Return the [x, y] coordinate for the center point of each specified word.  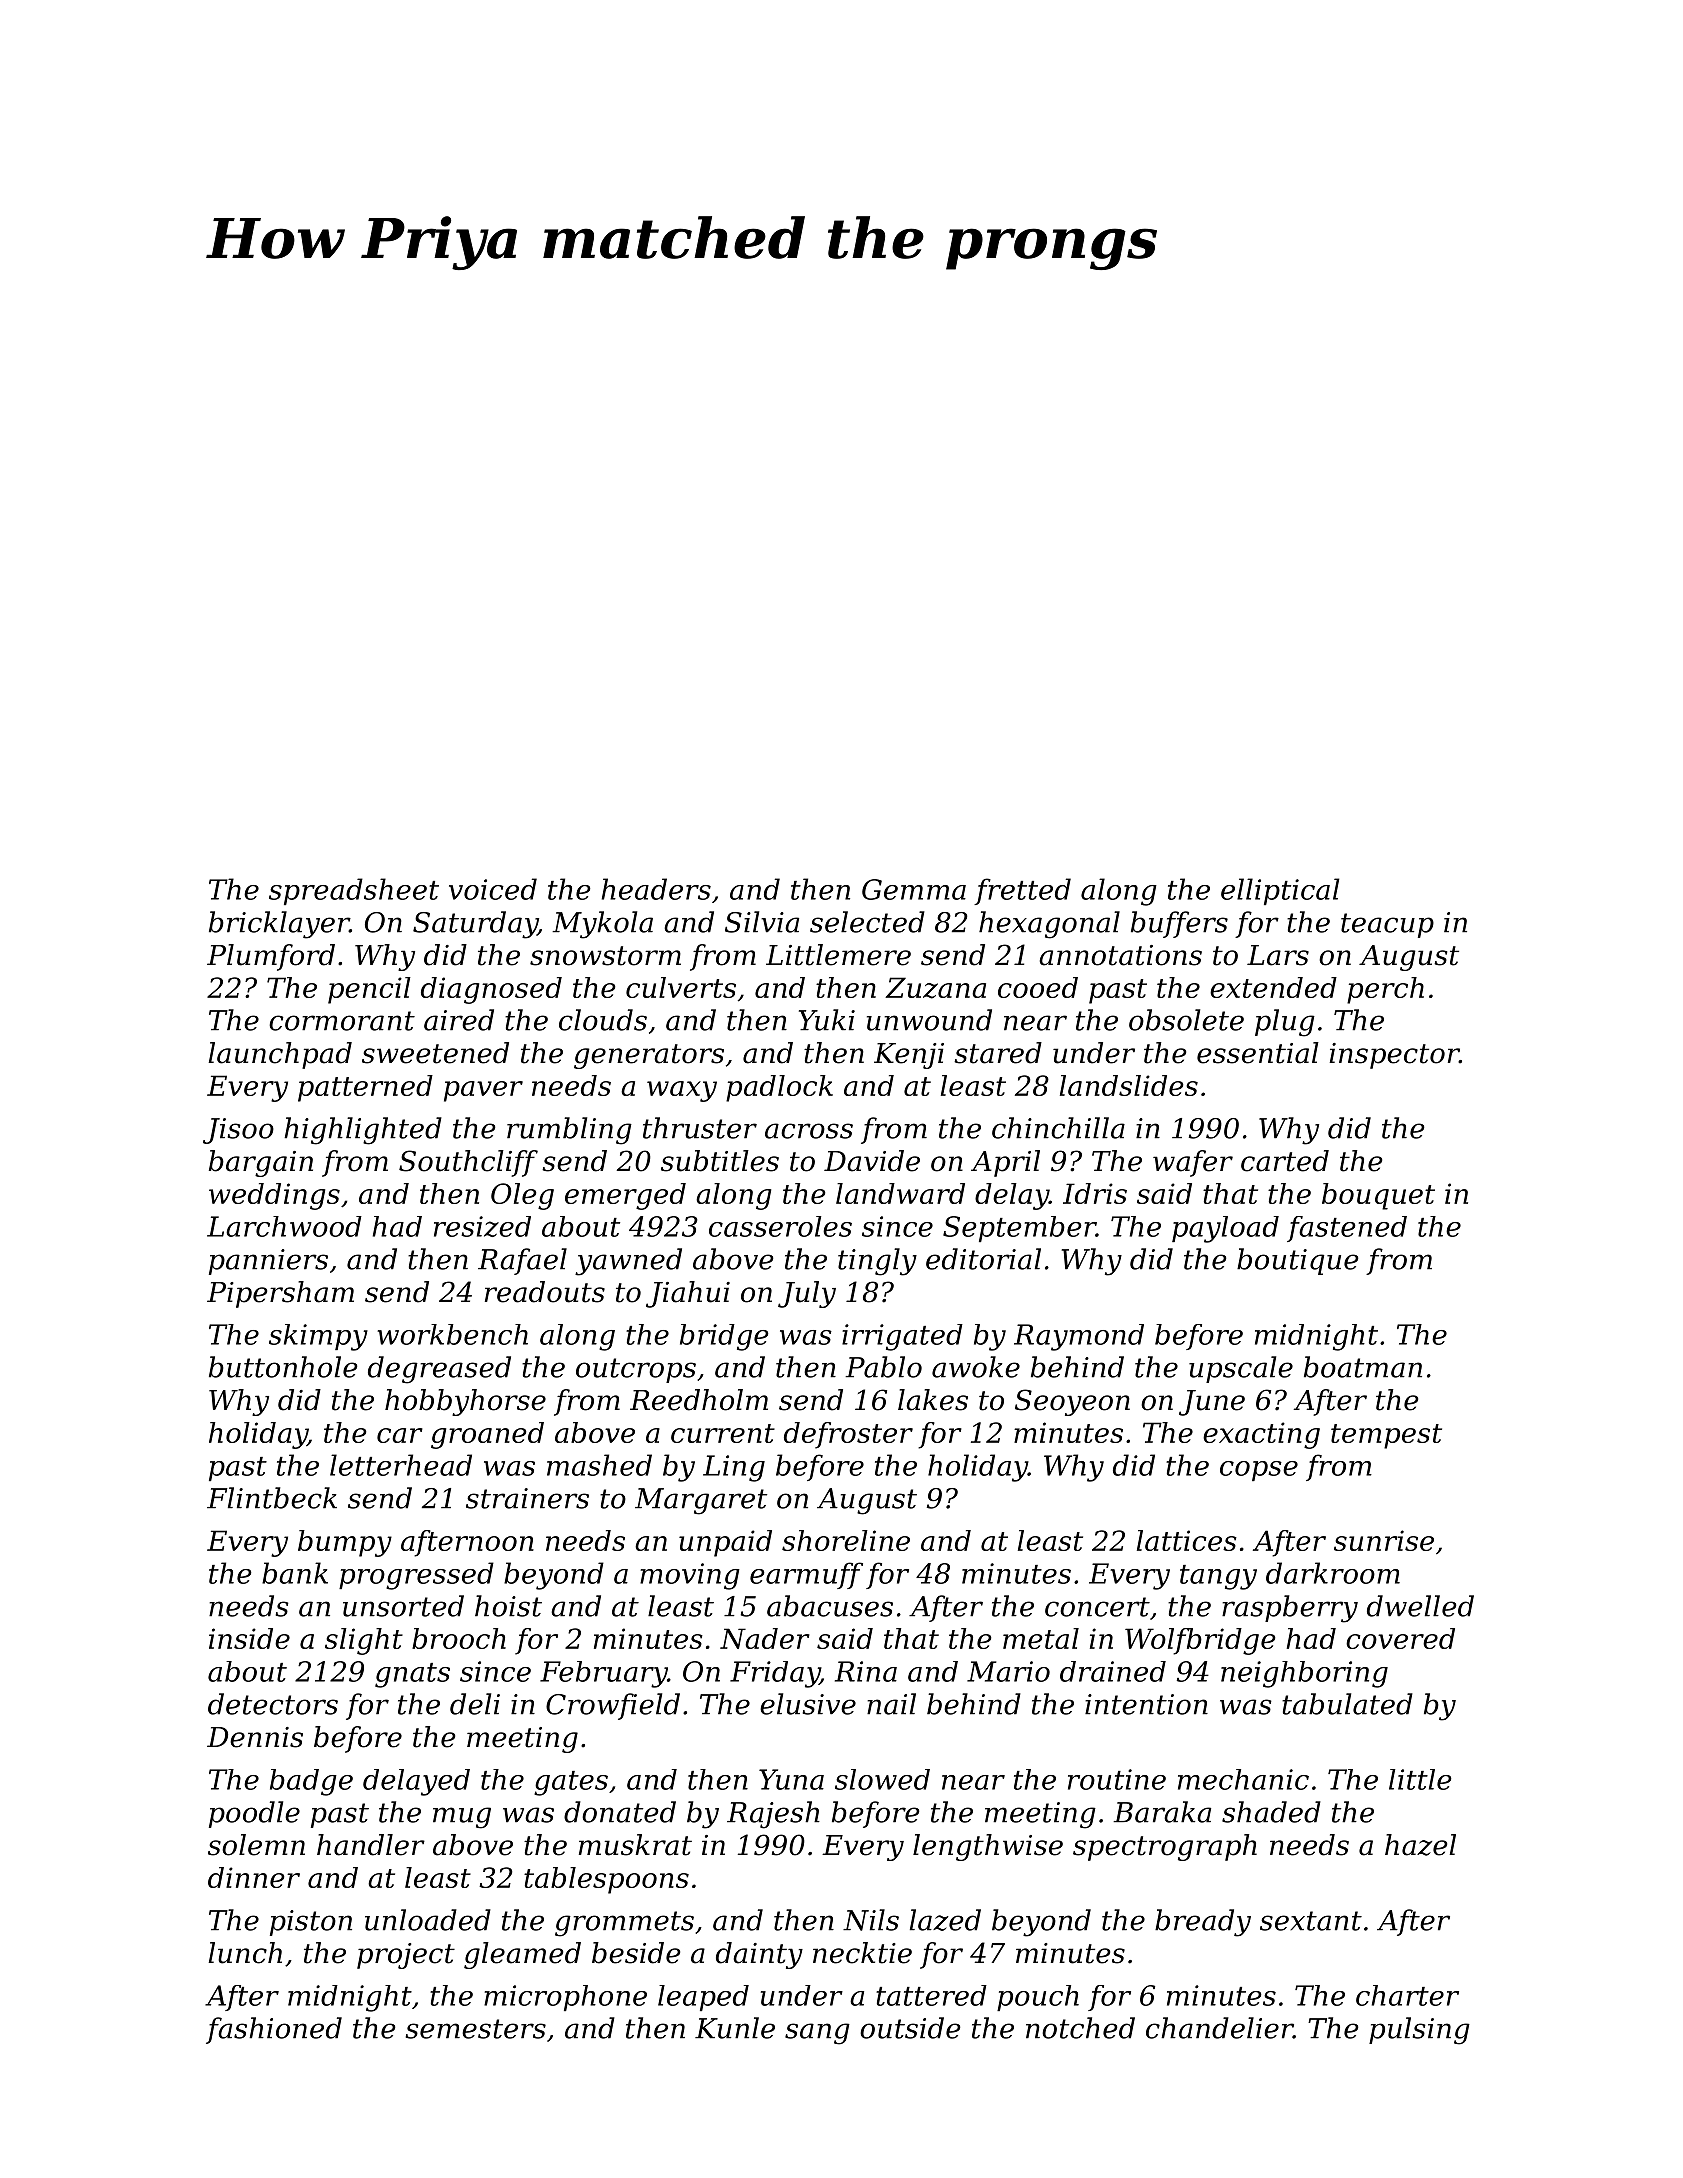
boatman [1363, 1367]
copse [1259, 1471]
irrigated [902, 1337]
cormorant [342, 1021]
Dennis [255, 1737]
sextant [1311, 1921]
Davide [872, 1161]
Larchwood [284, 1226]
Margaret [701, 1501]
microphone [565, 1998]
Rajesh [773, 1815]
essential [1258, 1053]
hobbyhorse [465, 1402]
